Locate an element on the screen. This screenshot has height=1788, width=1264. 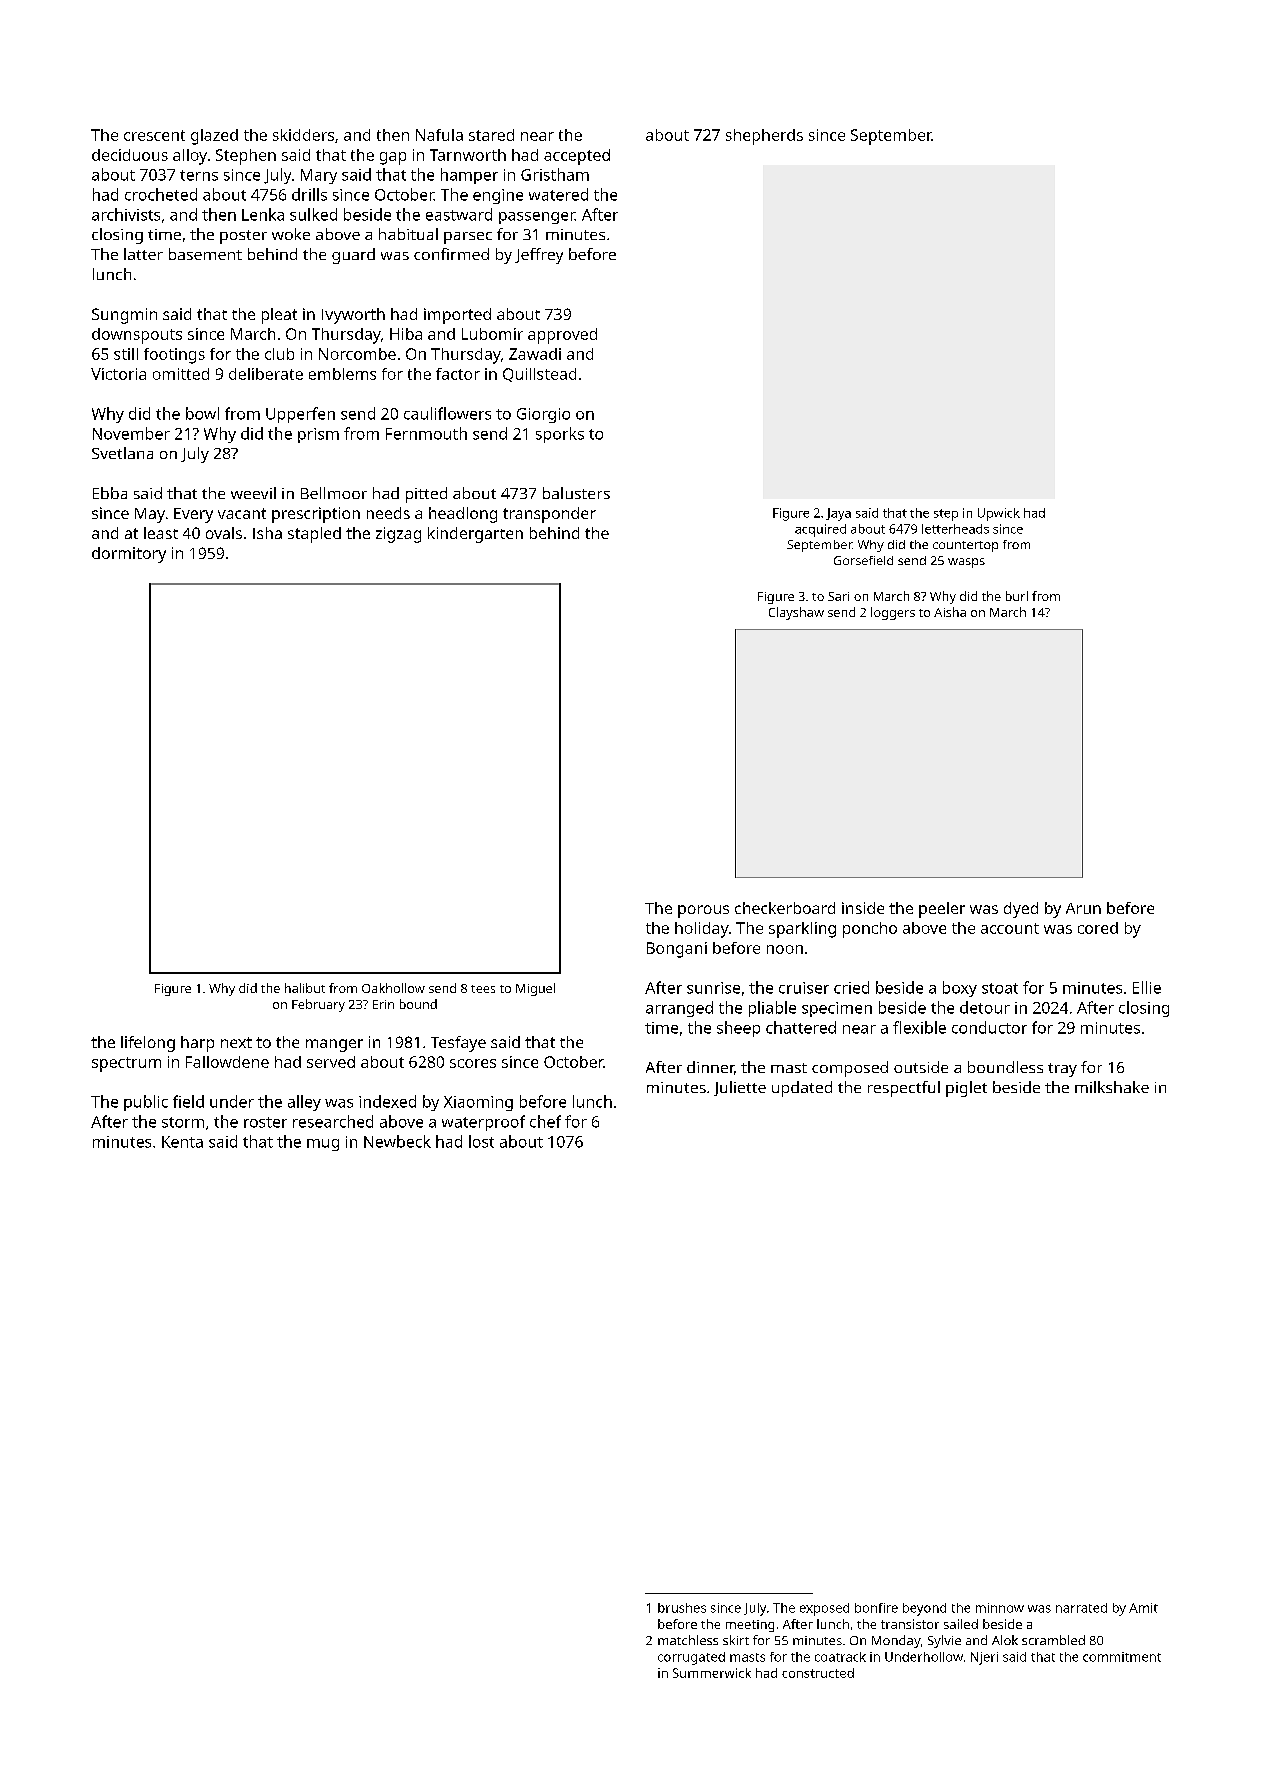
dormitory is located at coordinates (129, 555).
